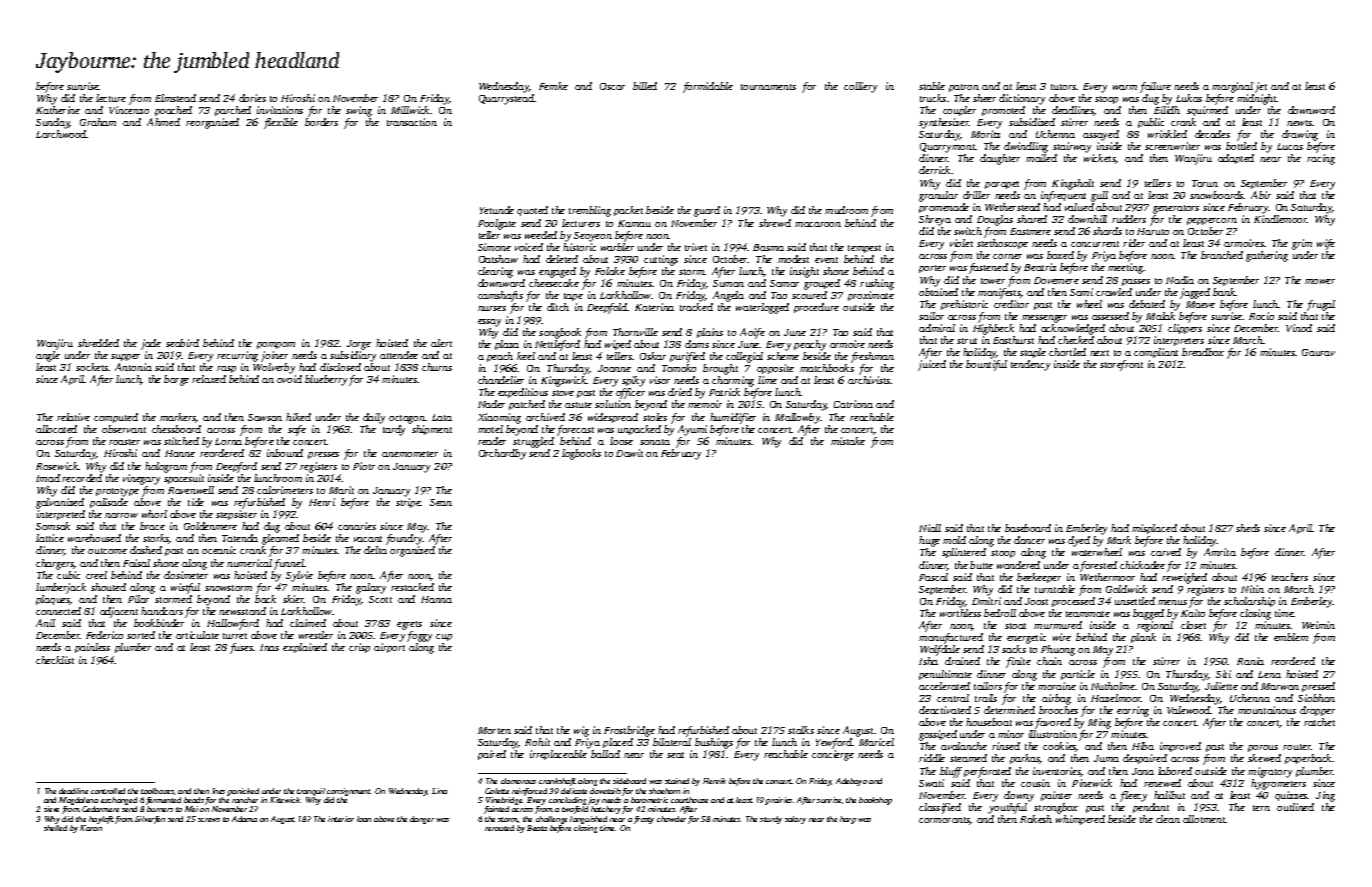 This screenshot has height=887, width=1372. What do you see at coordinates (846, 210) in the screenshot?
I see `mudroom` at bounding box center [846, 210].
